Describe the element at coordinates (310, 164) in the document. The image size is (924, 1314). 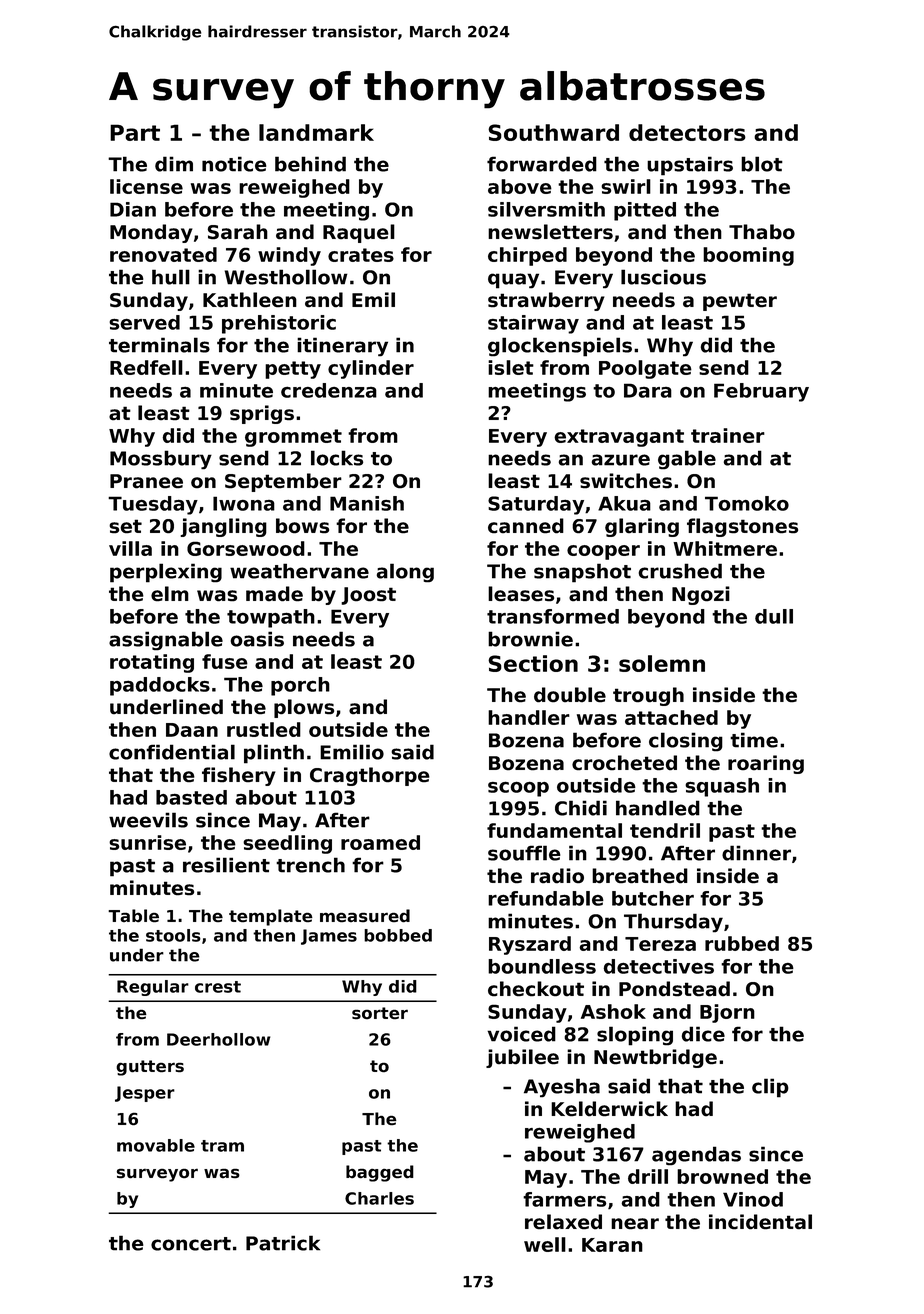
I see `behind` at that location.
